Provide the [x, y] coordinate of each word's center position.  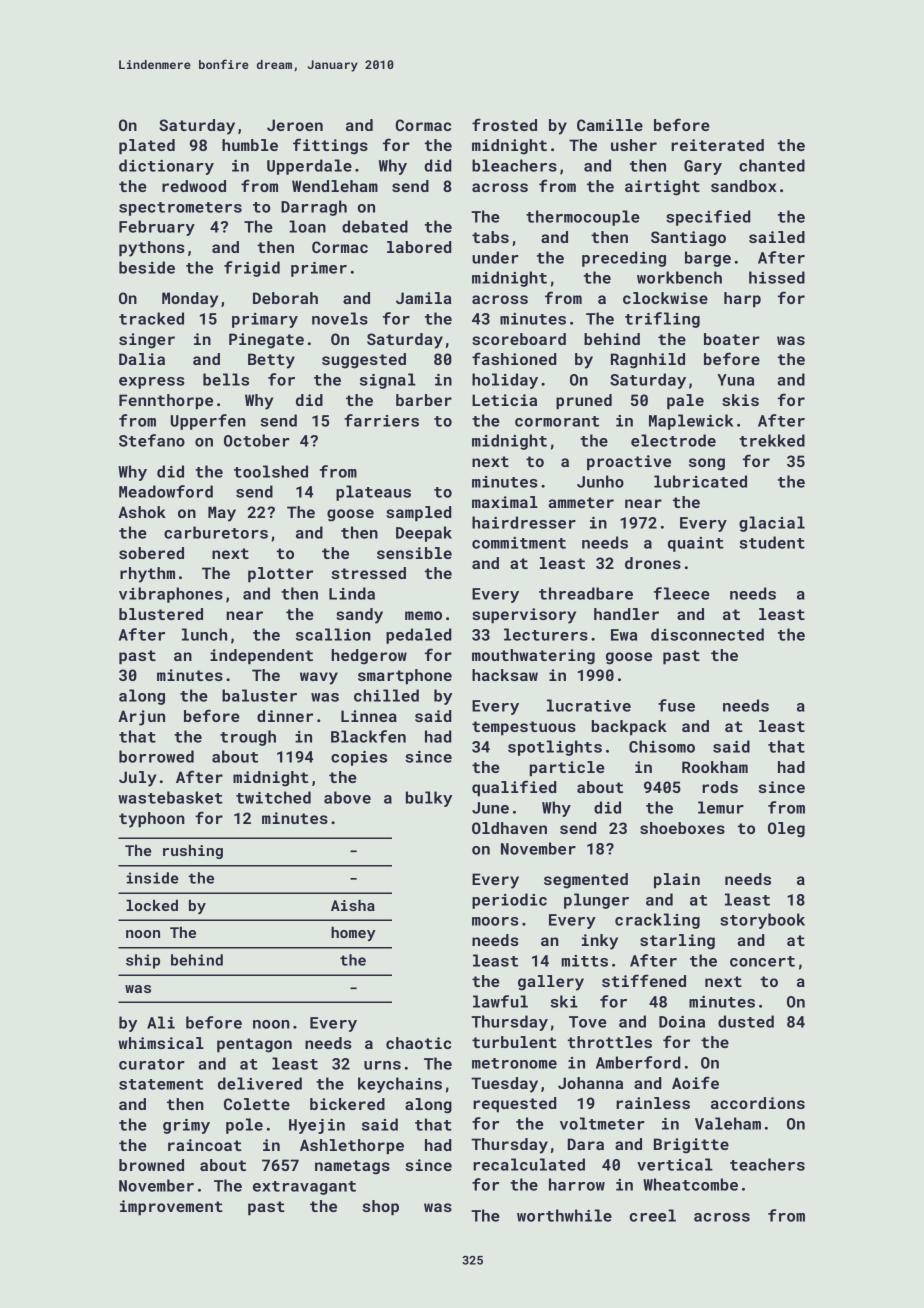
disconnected [707, 634]
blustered [161, 614]
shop [380, 1208]
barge [708, 259]
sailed [777, 237]
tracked [151, 318]
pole [244, 1126]
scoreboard [519, 339]
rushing [193, 852]
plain [677, 880]
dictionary [166, 167]
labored [419, 247]
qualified [514, 788]
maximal [505, 502]
